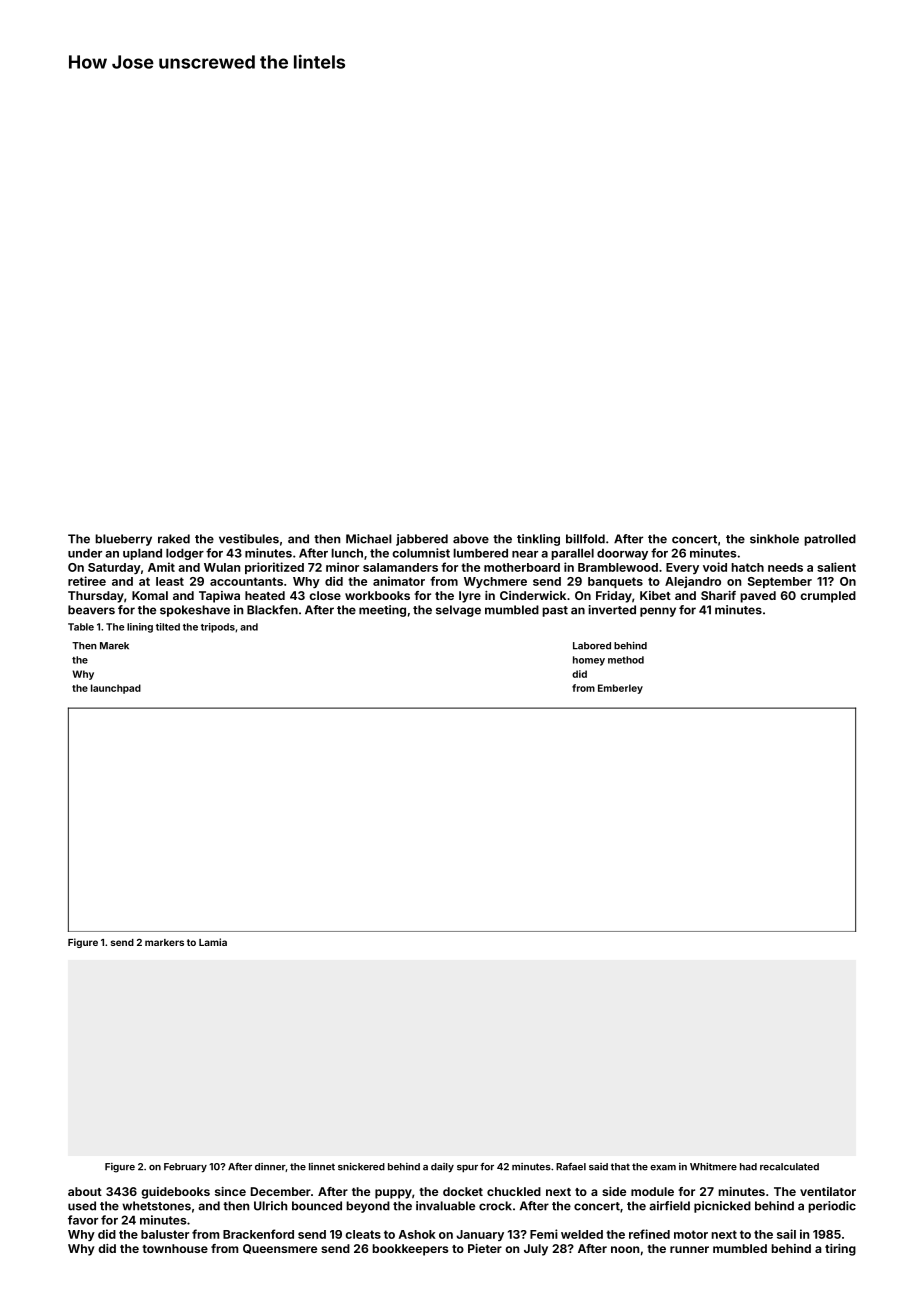 This document has width=924, height=1308. I want to click on billfold, so click(585, 539).
